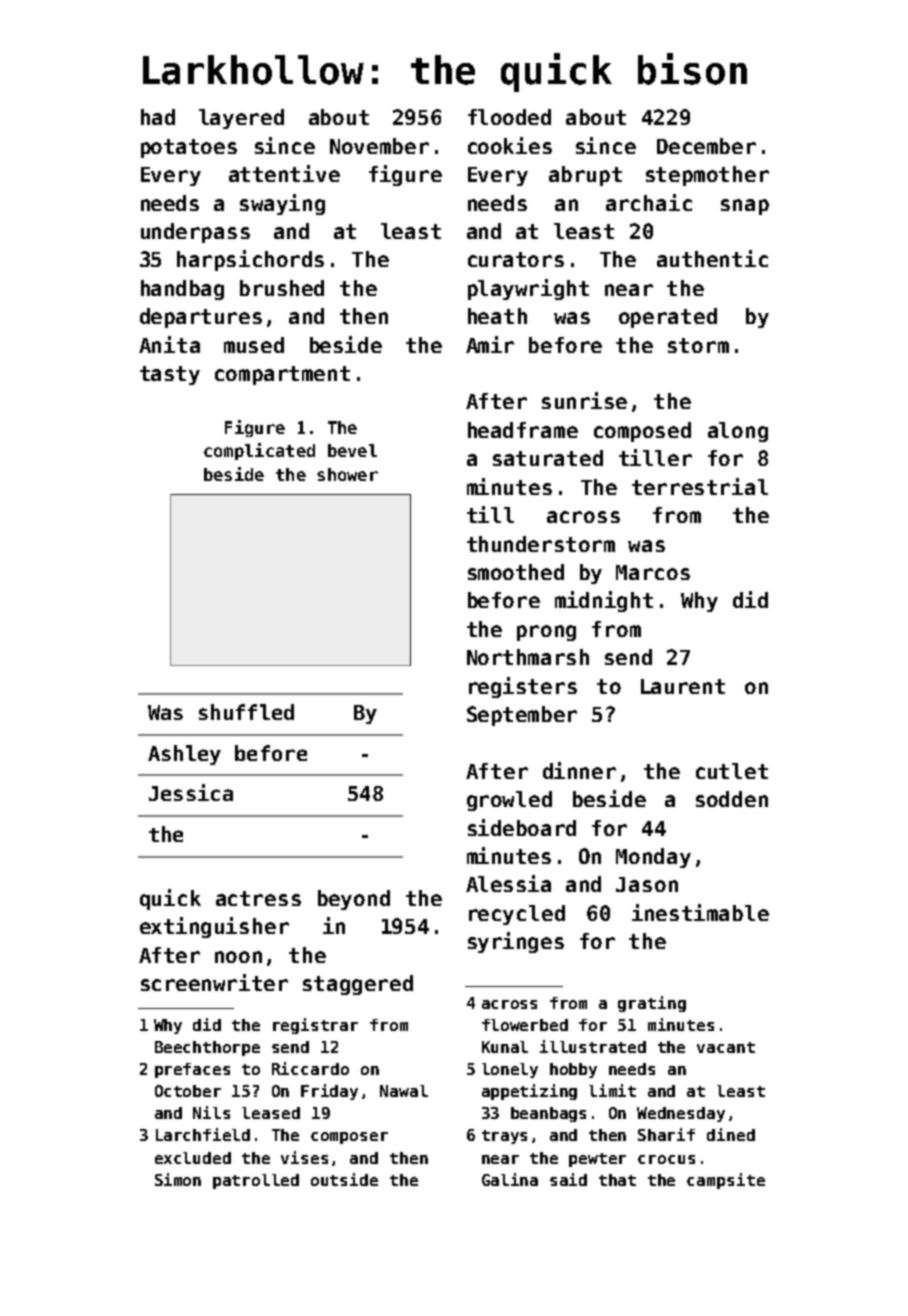 Image resolution: width=908 pixels, height=1316 pixels. I want to click on December, so click(706, 146).
